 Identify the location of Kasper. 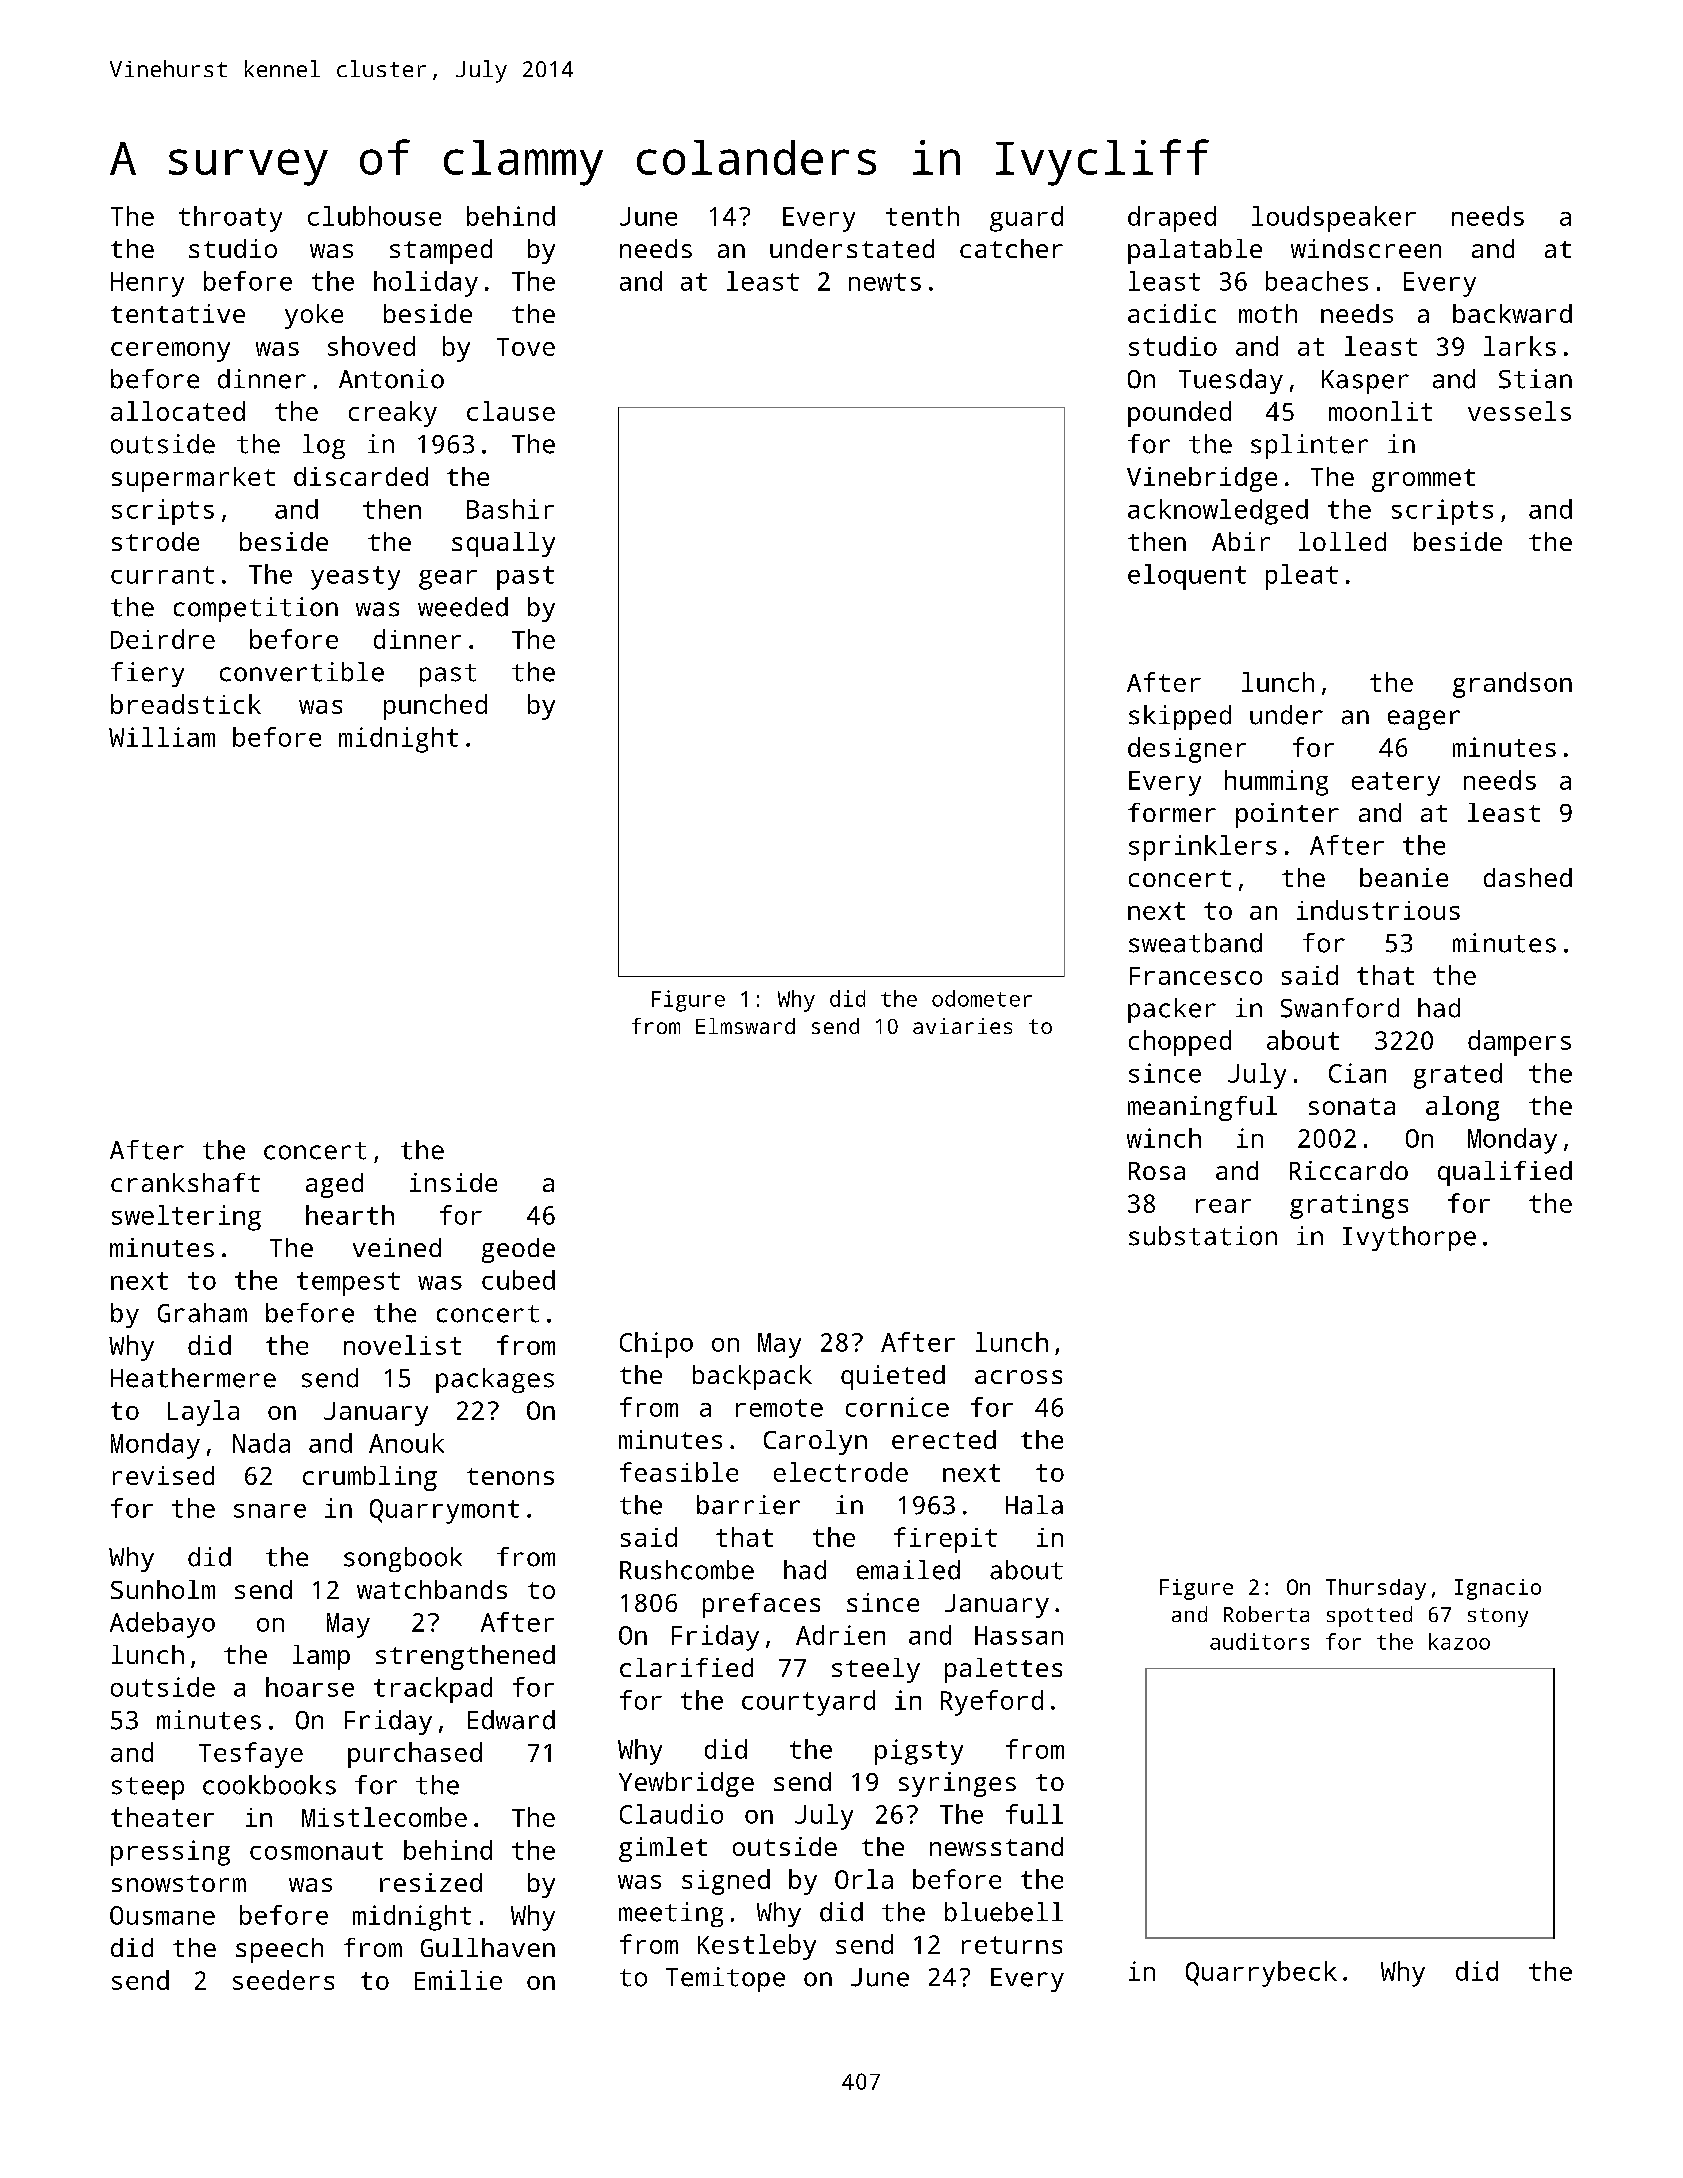
(1365, 382).
